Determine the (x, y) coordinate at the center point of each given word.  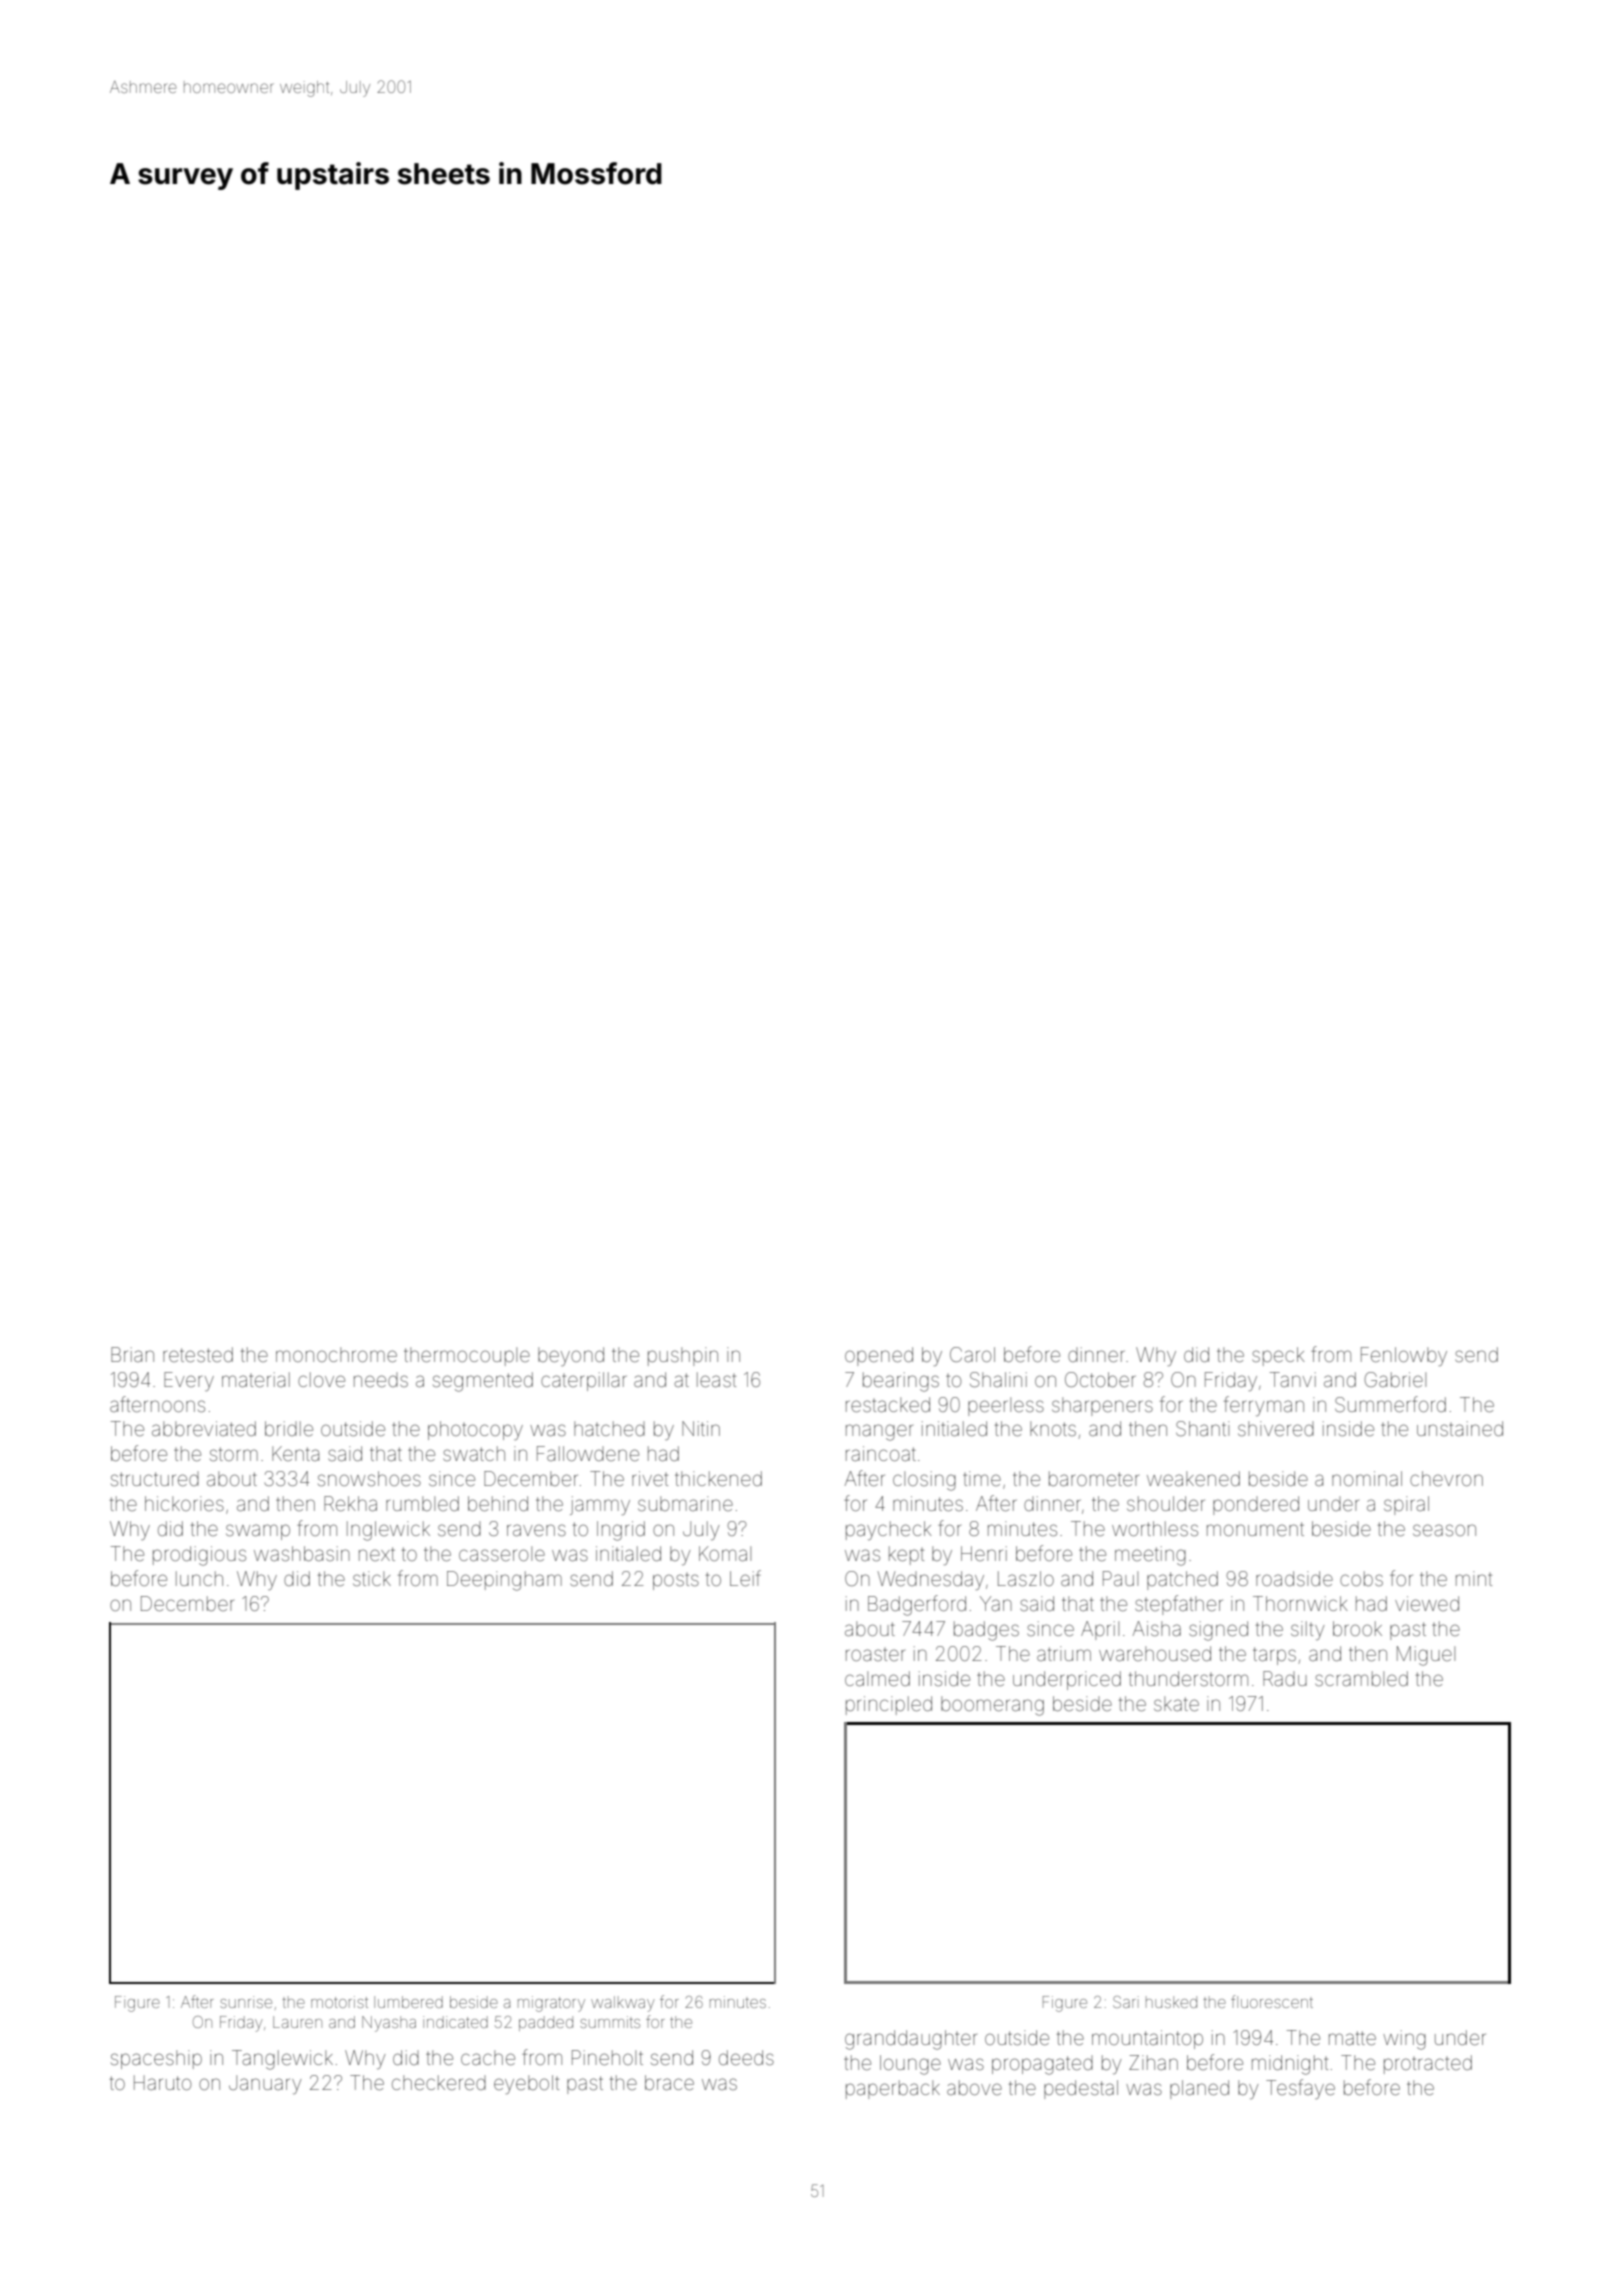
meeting (1150, 1556)
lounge (910, 2065)
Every (189, 1381)
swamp (258, 1532)
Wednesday (931, 1580)
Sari (1126, 2002)
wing (1404, 2040)
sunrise (246, 2002)
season (1444, 1530)
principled (889, 1705)
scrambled (1361, 1678)
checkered (439, 2082)
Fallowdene (588, 1453)
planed (1199, 2089)
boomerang (992, 1706)
